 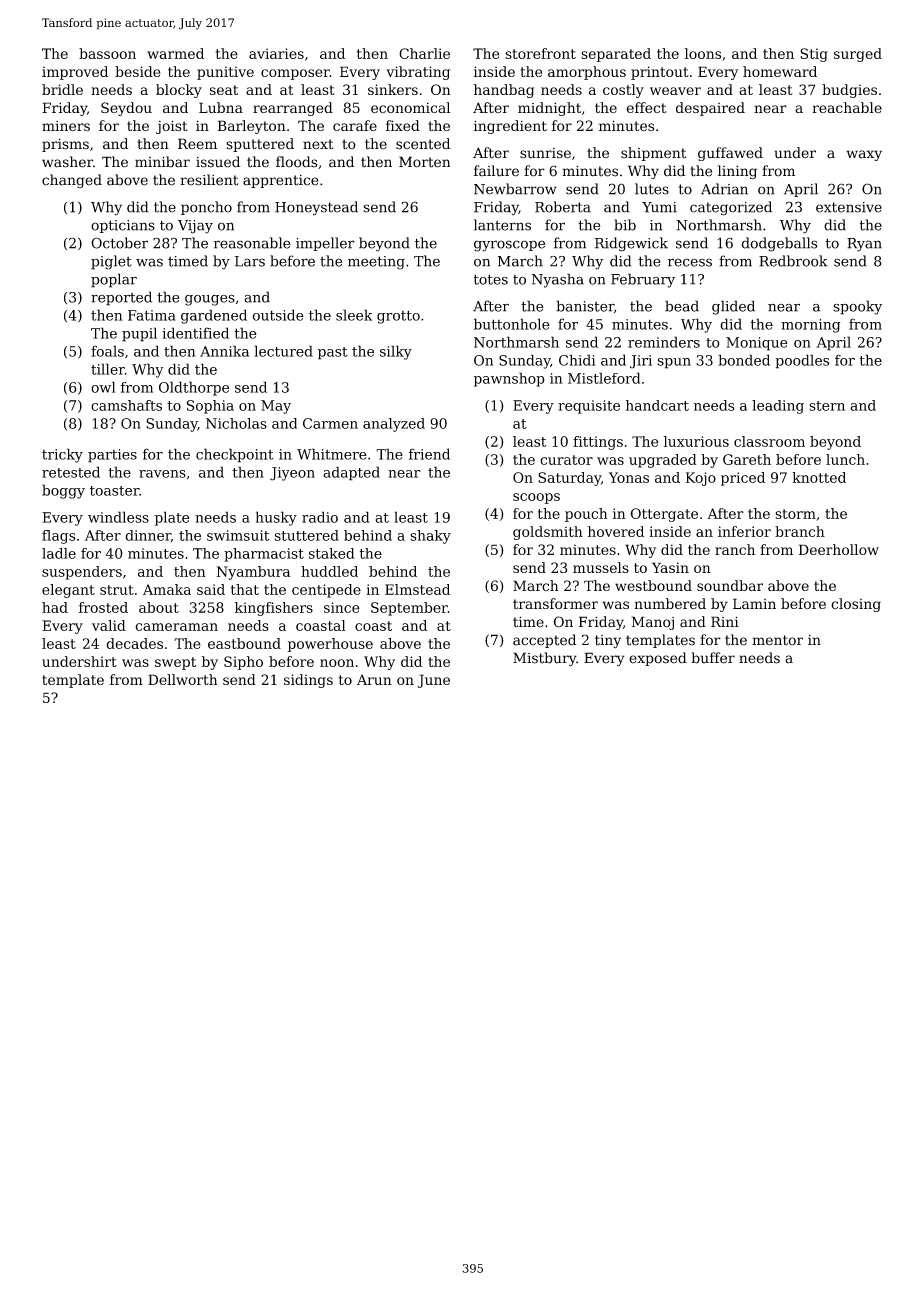 What do you see at coordinates (814, 55) in the image?
I see `Stig` at bounding box center [814, 55].
